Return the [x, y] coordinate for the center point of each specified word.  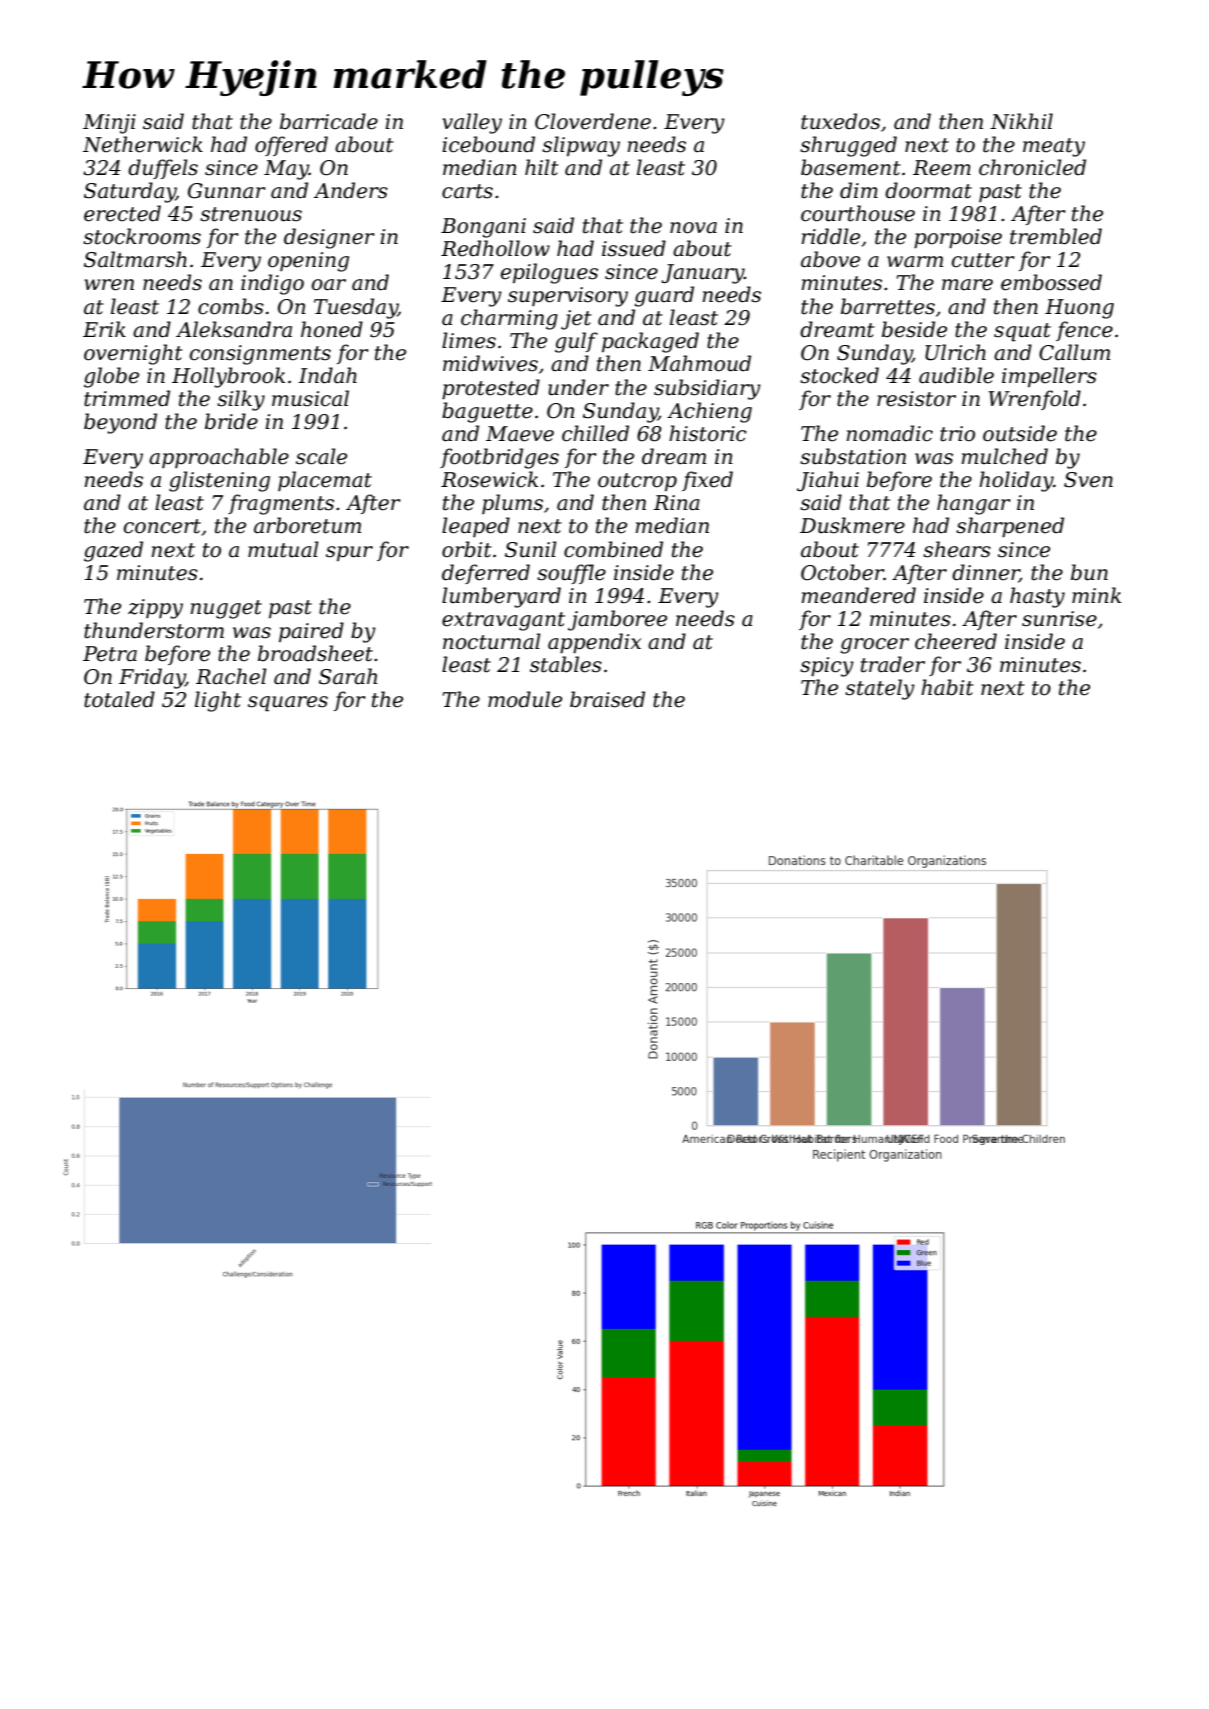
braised [607, 699]
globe [111, 377]
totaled [119, 699]
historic [708, 433]
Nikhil [1021, 121]
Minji [109, 124]
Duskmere [852, 525]
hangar [974, 504]
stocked [839, 375]
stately [880, 689]
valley [472, 123]
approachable [219, 458]
